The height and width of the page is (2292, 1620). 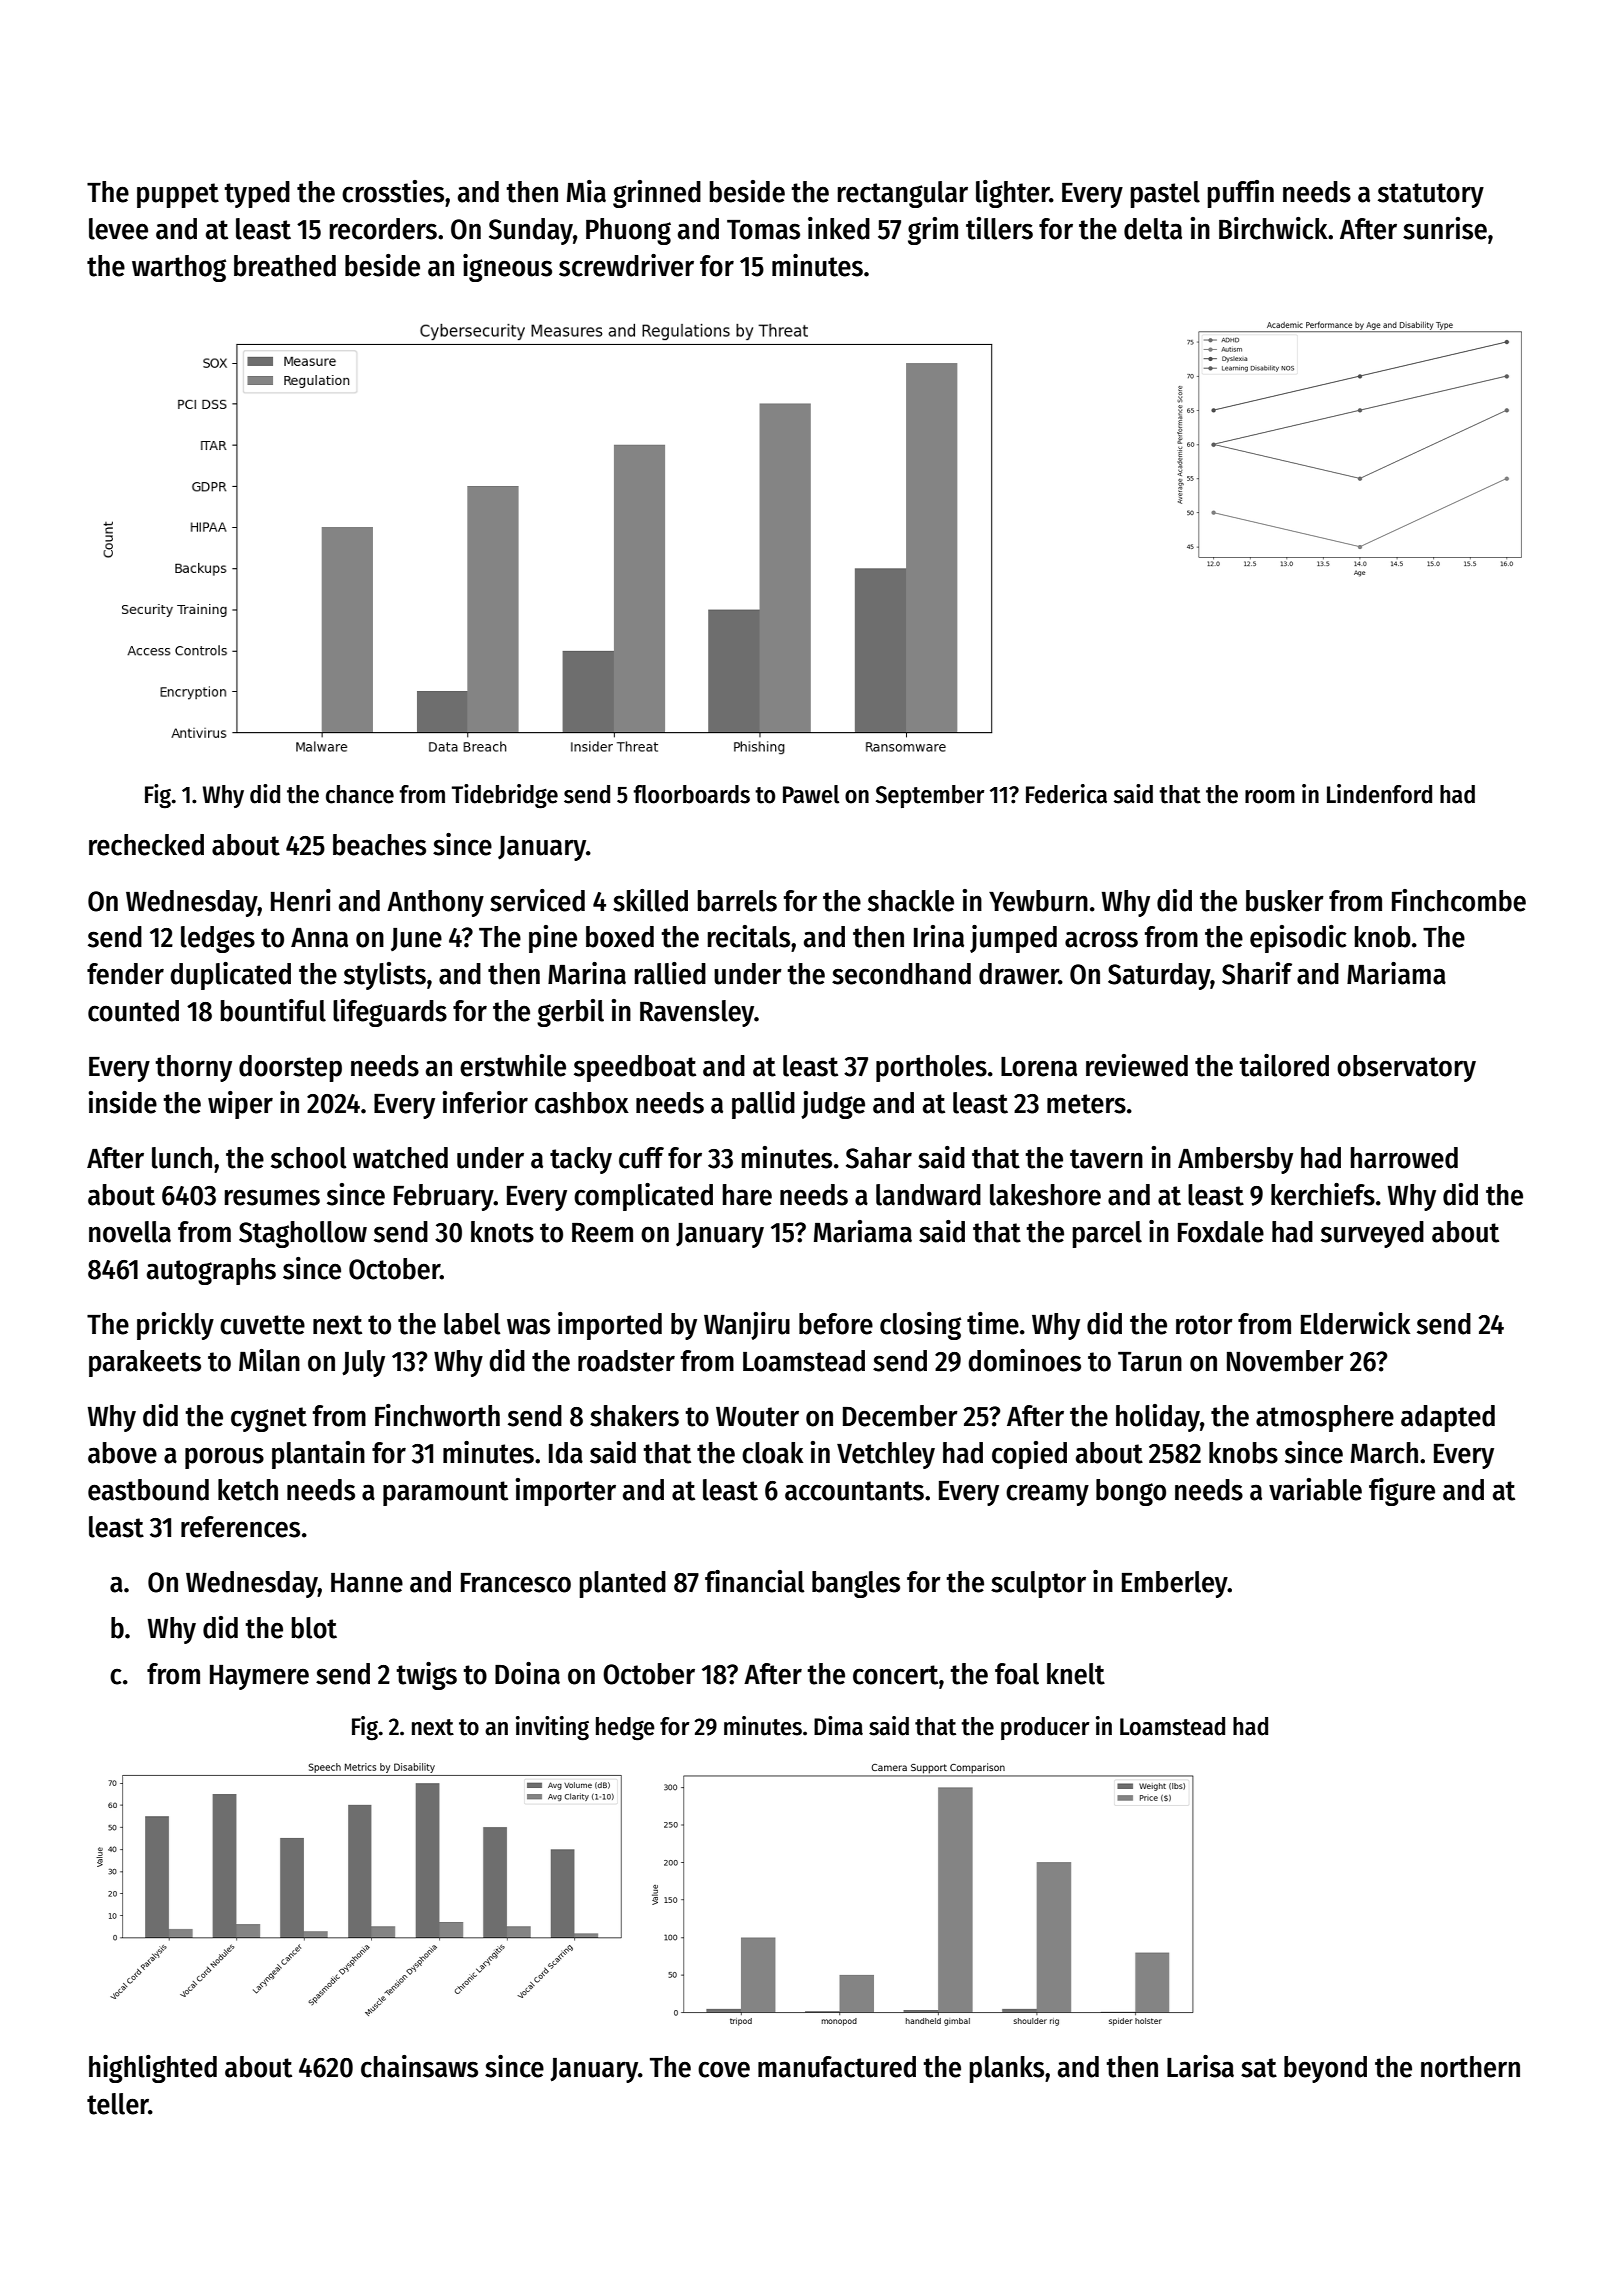 I want to click on warthog, so click(x=179, y=268).
